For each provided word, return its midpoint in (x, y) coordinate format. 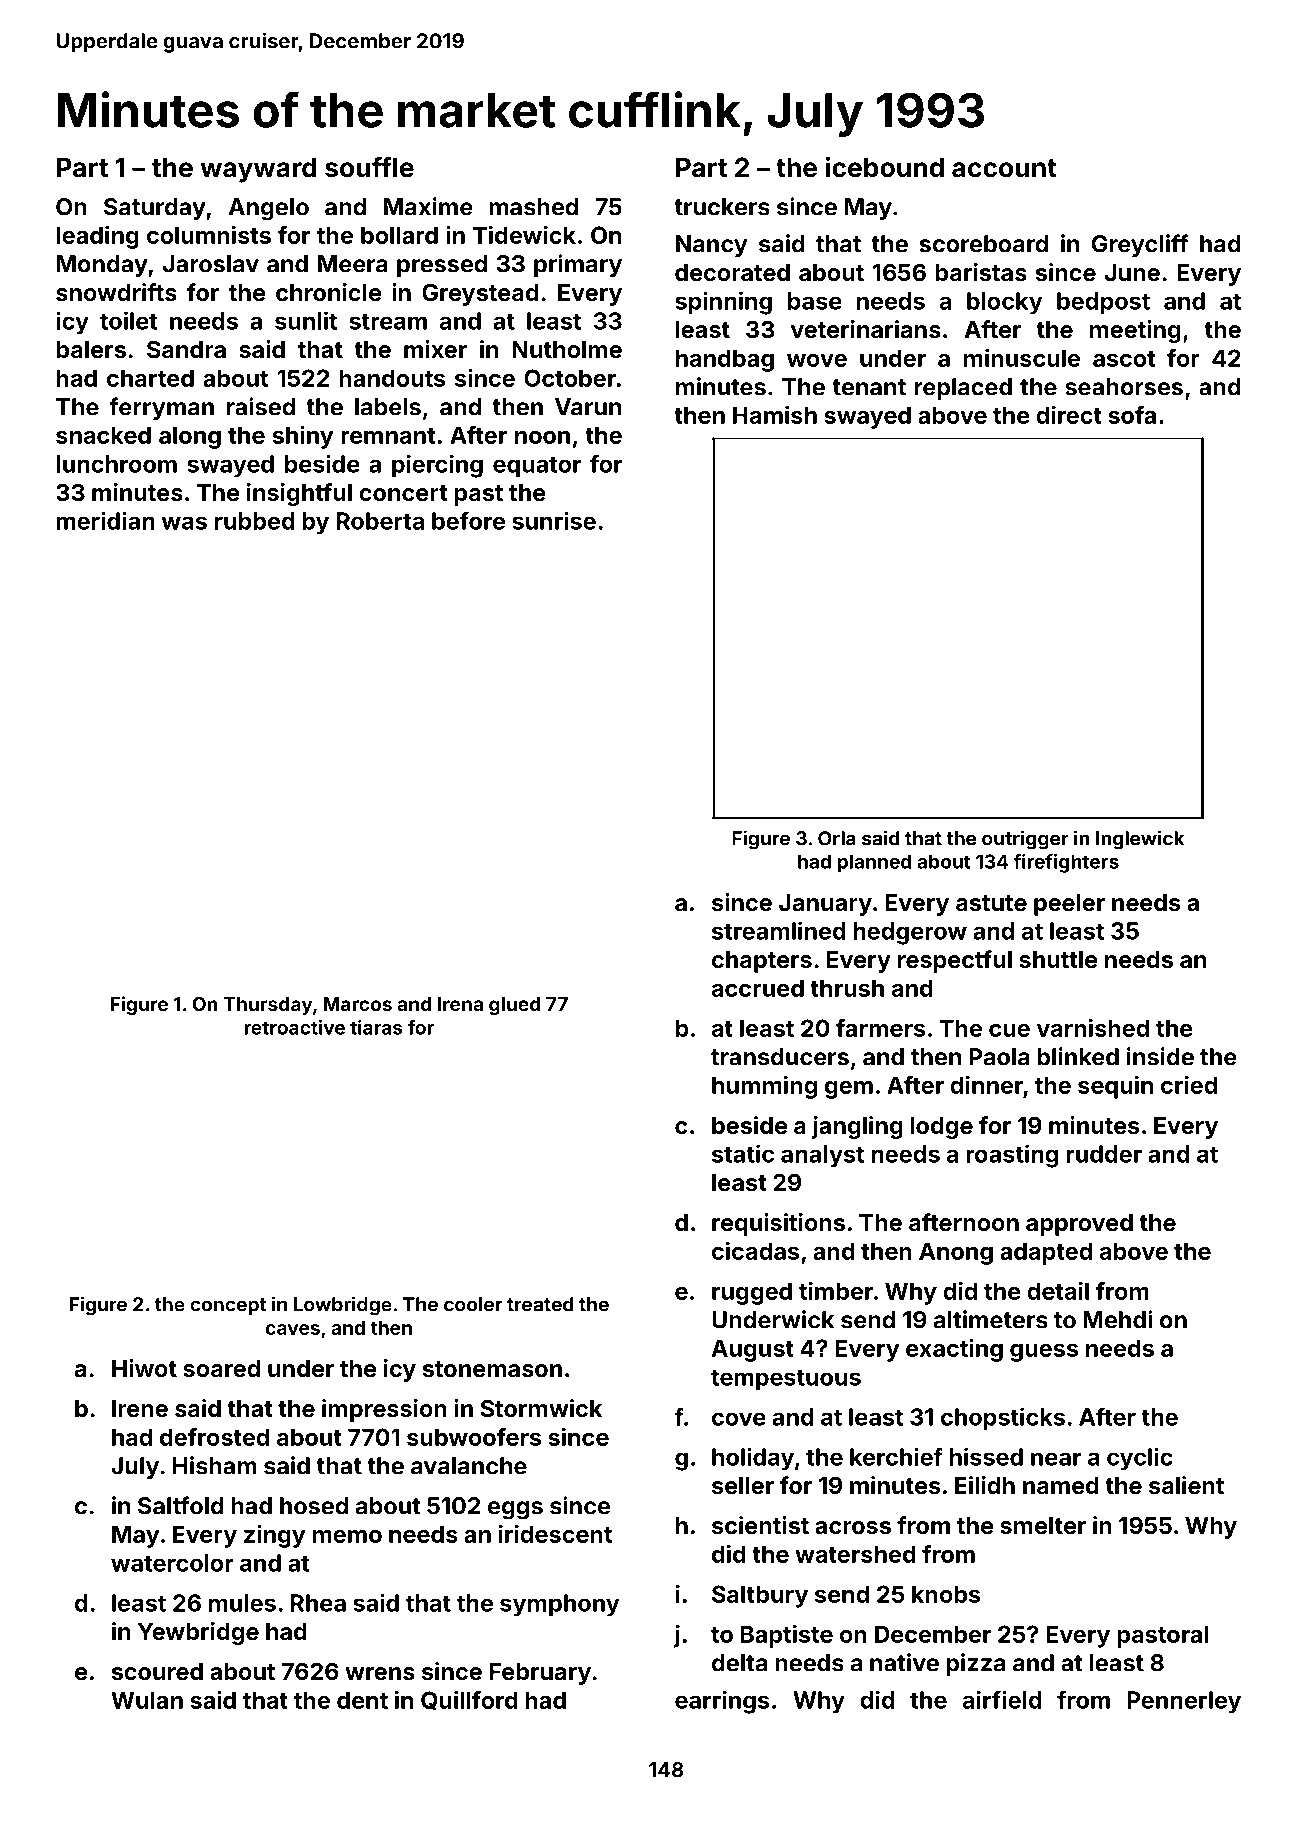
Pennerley (1184, 1702)
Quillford (469, 1700)
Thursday (267, 1006)
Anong (956, 1253)
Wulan (147, 1700)
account (1004, 168)
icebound (885, 167)
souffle (369, 167)
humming (764, 1087)
